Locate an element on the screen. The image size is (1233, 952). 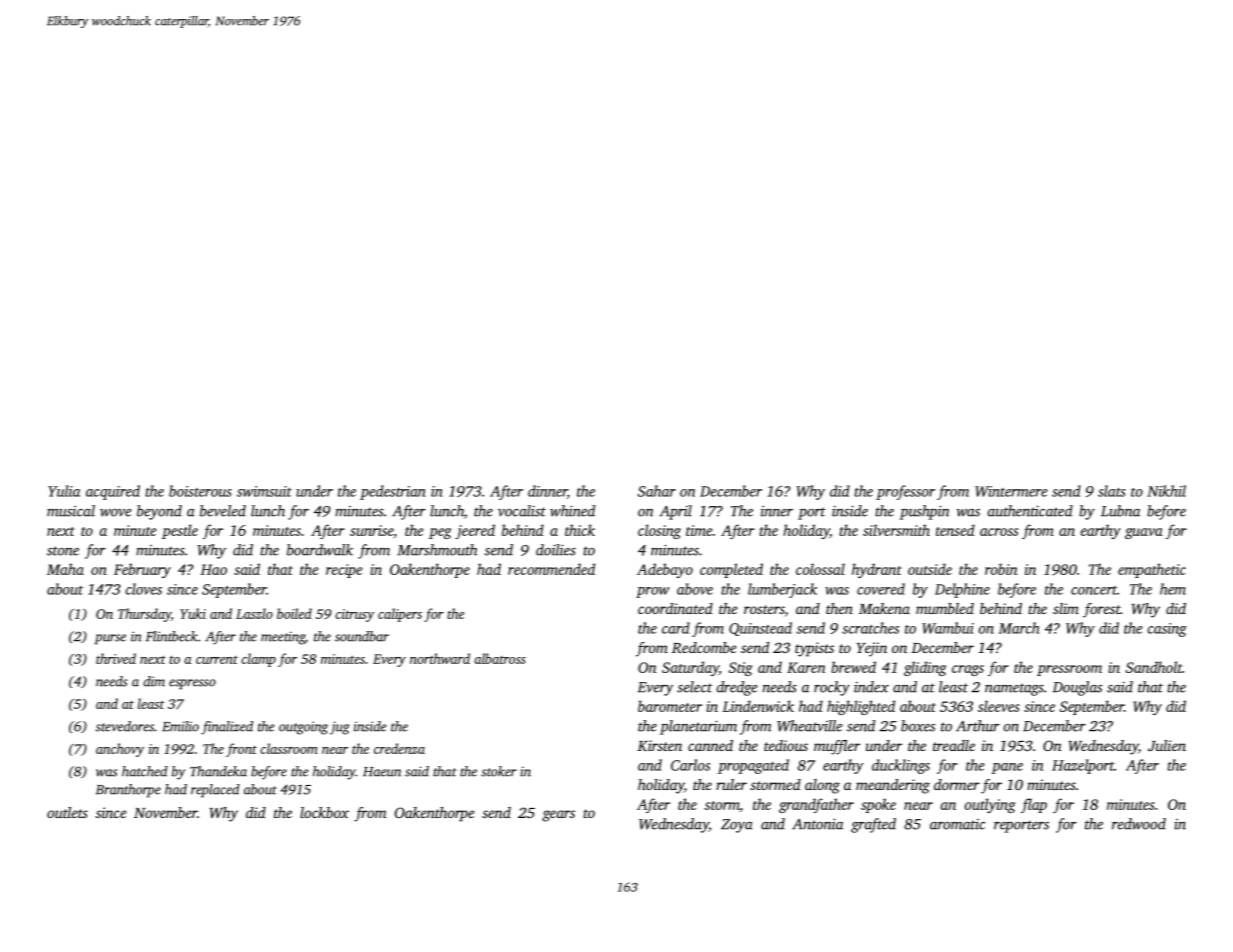
stevedores is located at coordinates (125, 726).
